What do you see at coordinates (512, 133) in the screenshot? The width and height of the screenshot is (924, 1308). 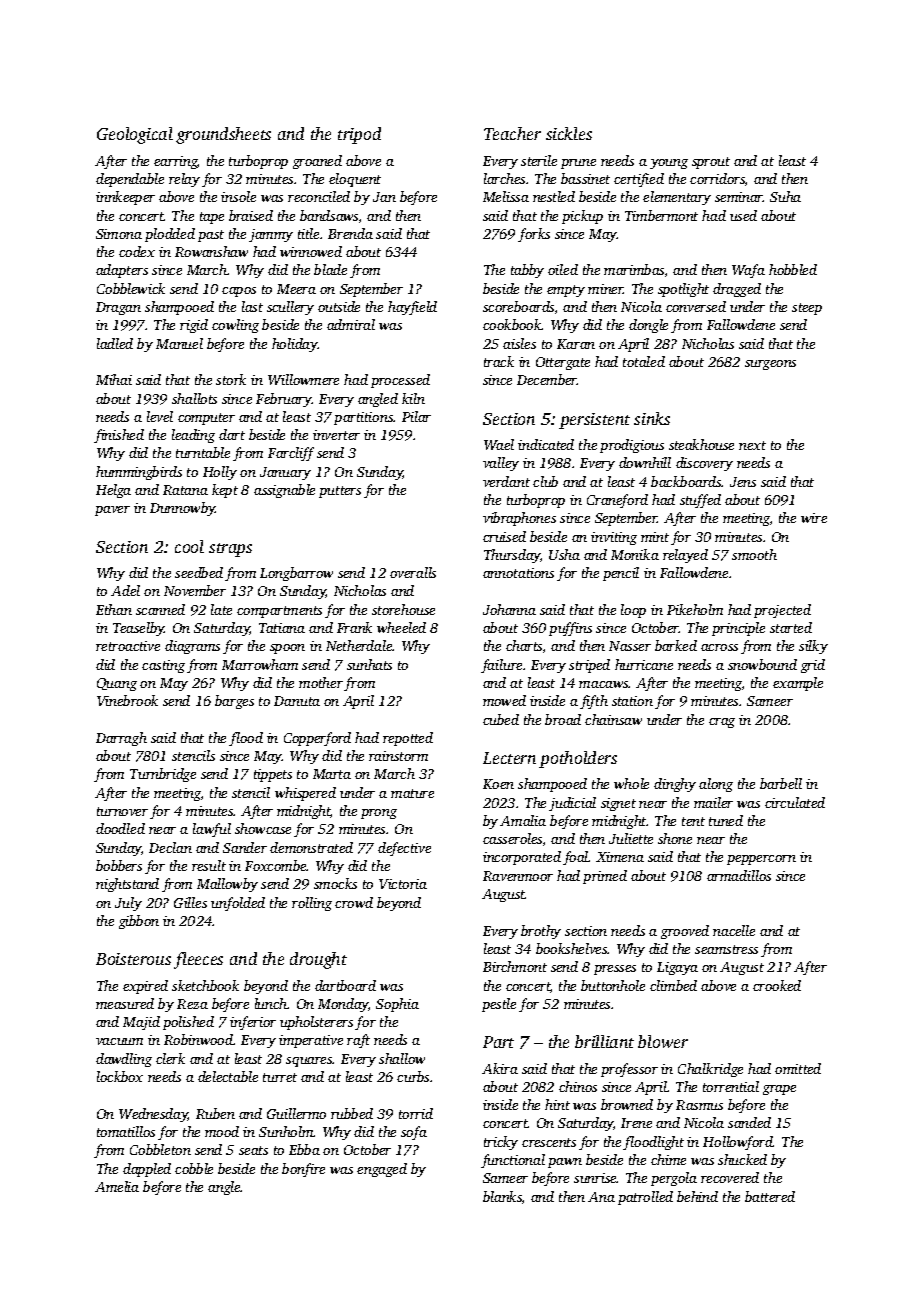 I see `Teacher` at bounding box center [512, 133].
